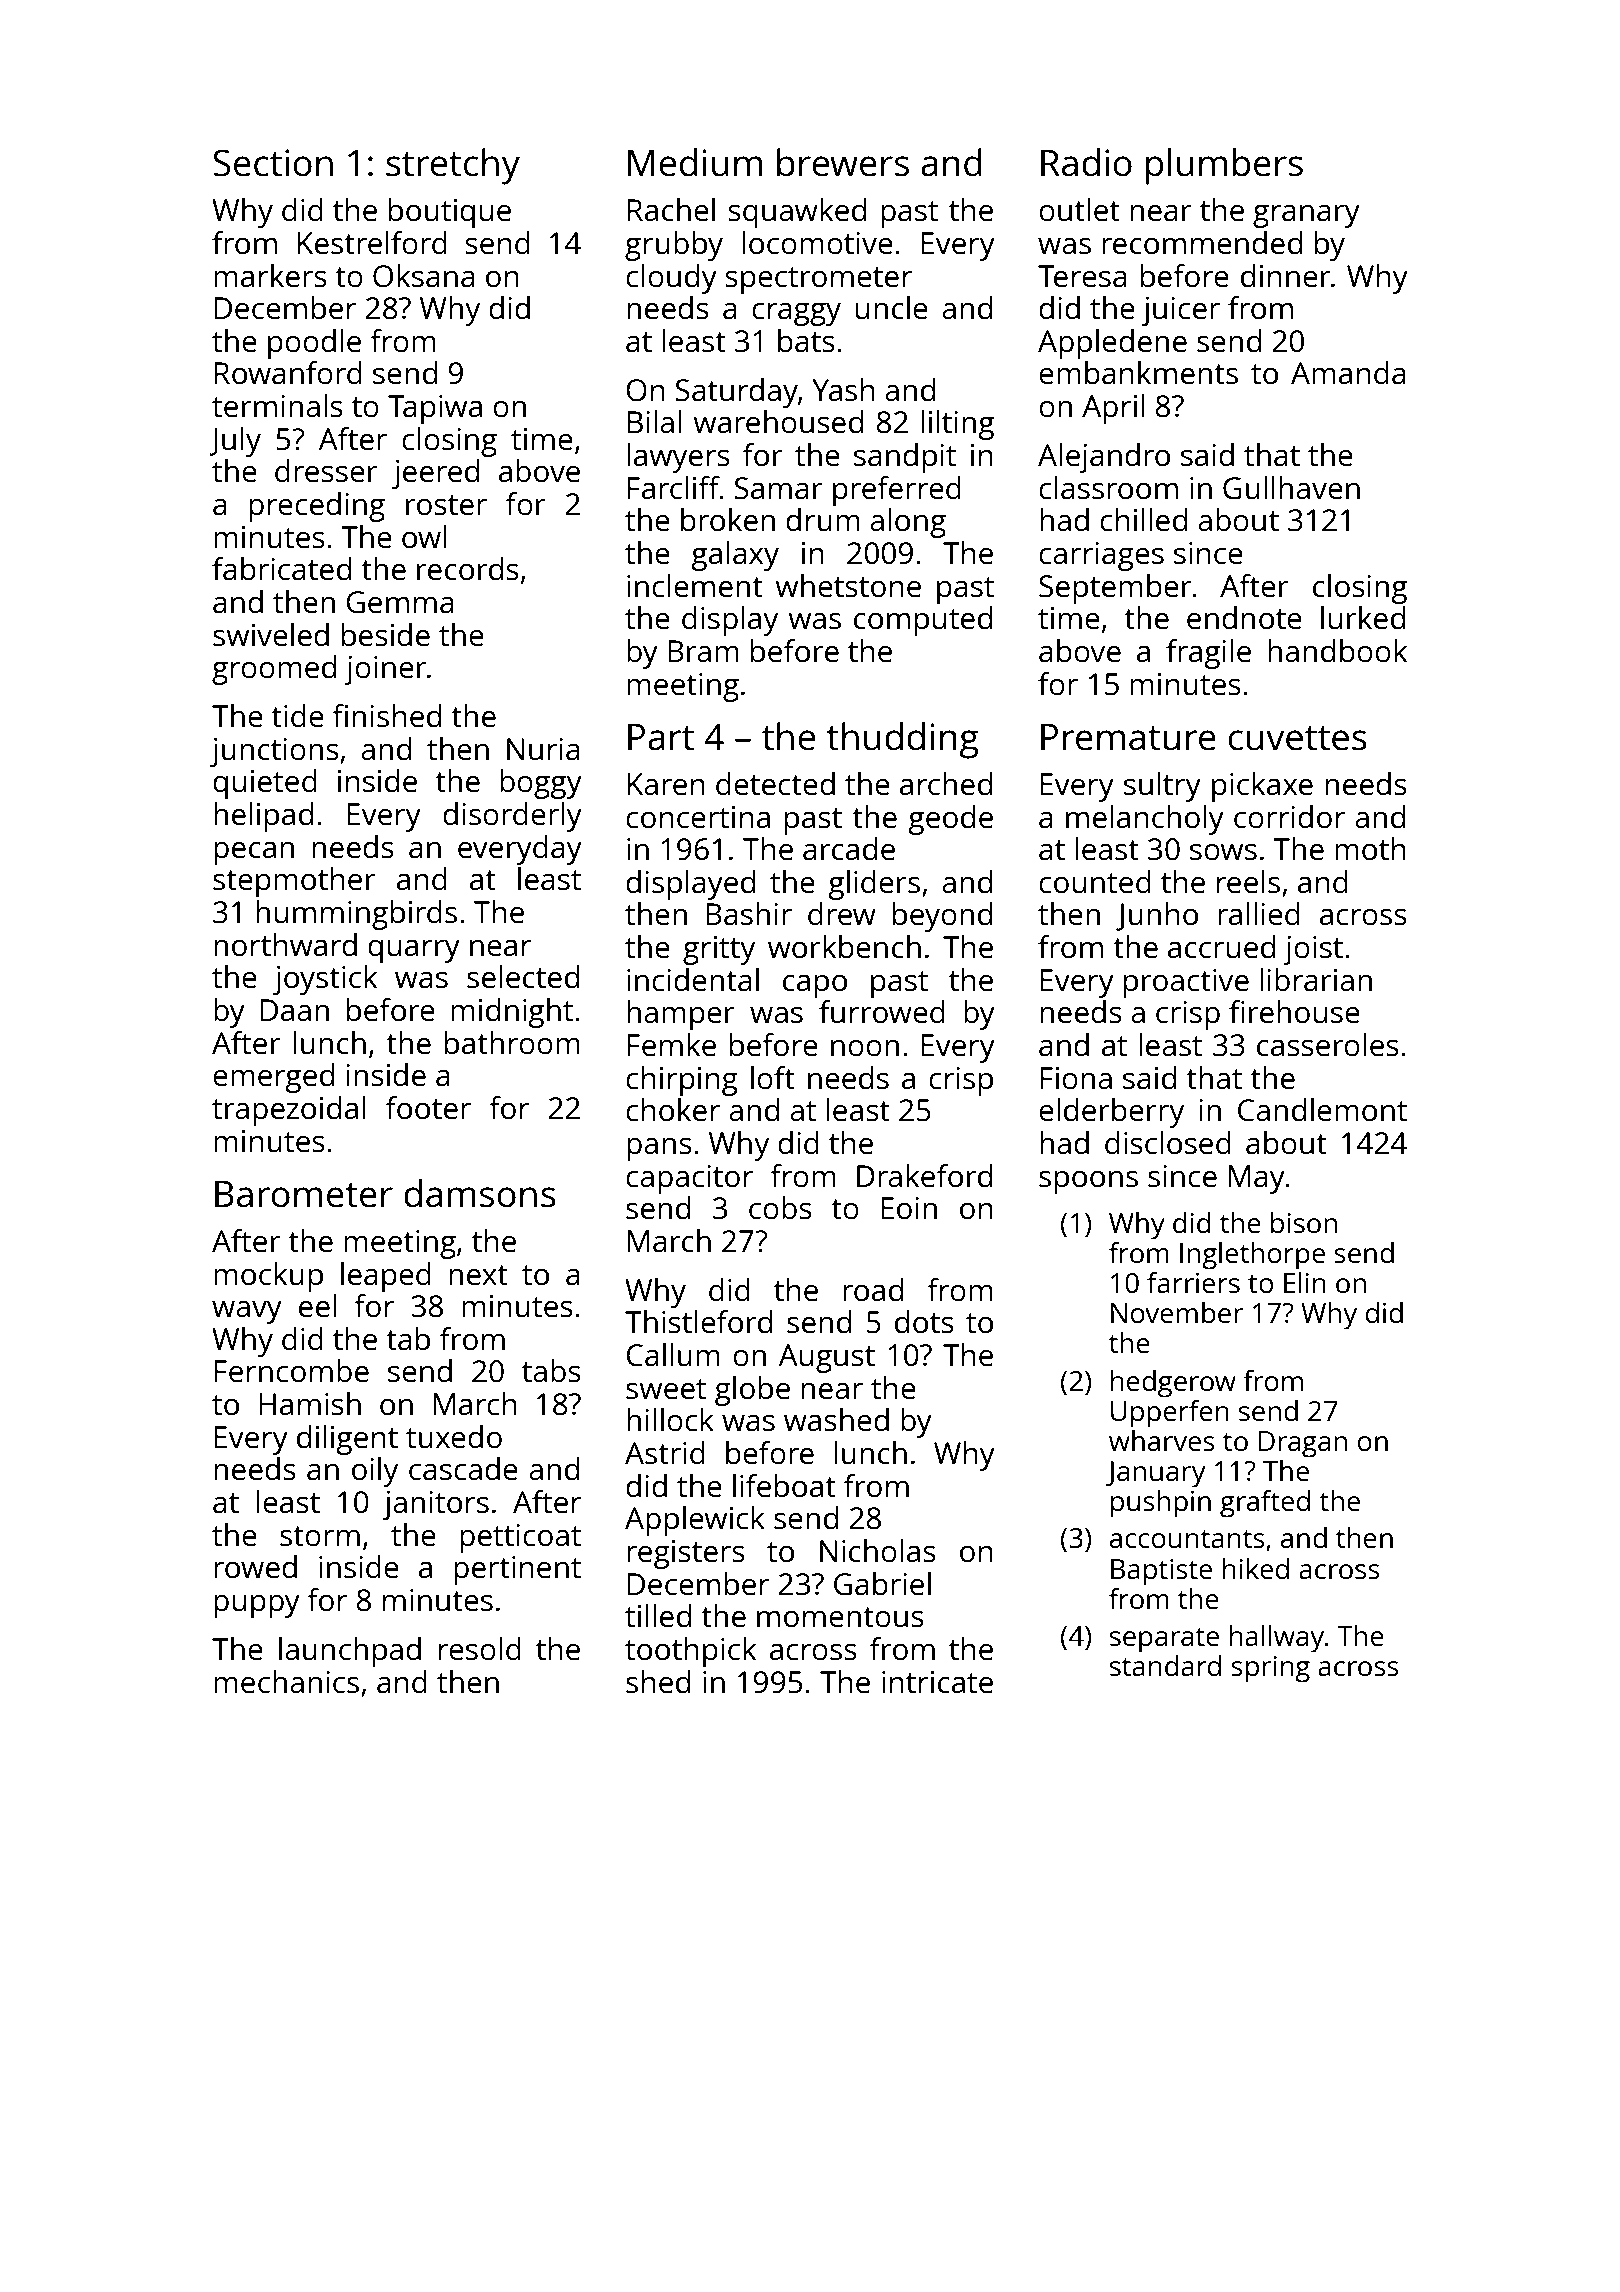 This image has height=2292, width=1620. I want to click on thudding, so click(903, 740).
